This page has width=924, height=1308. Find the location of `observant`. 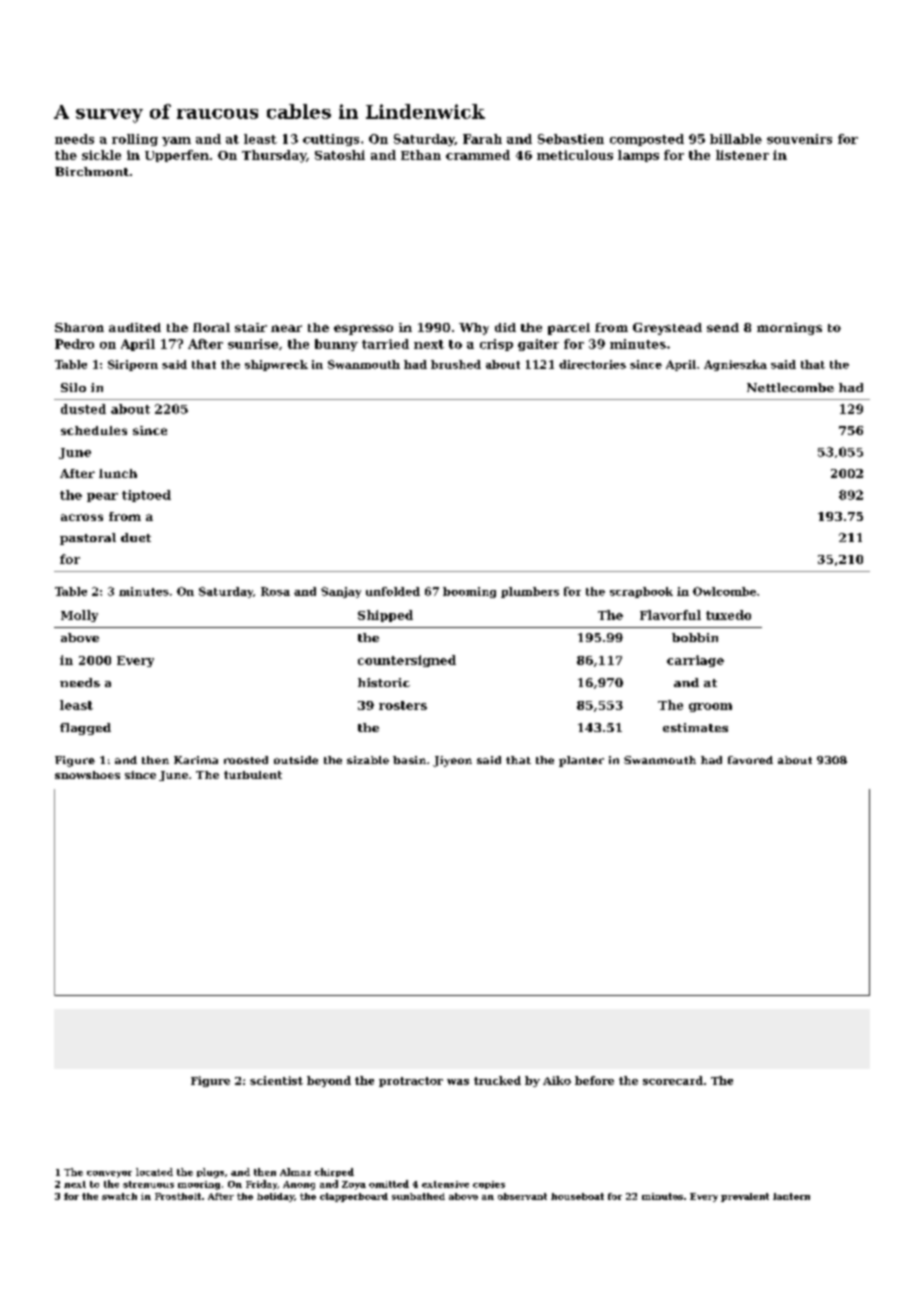

observant is located at coordinates (522, 1196).
